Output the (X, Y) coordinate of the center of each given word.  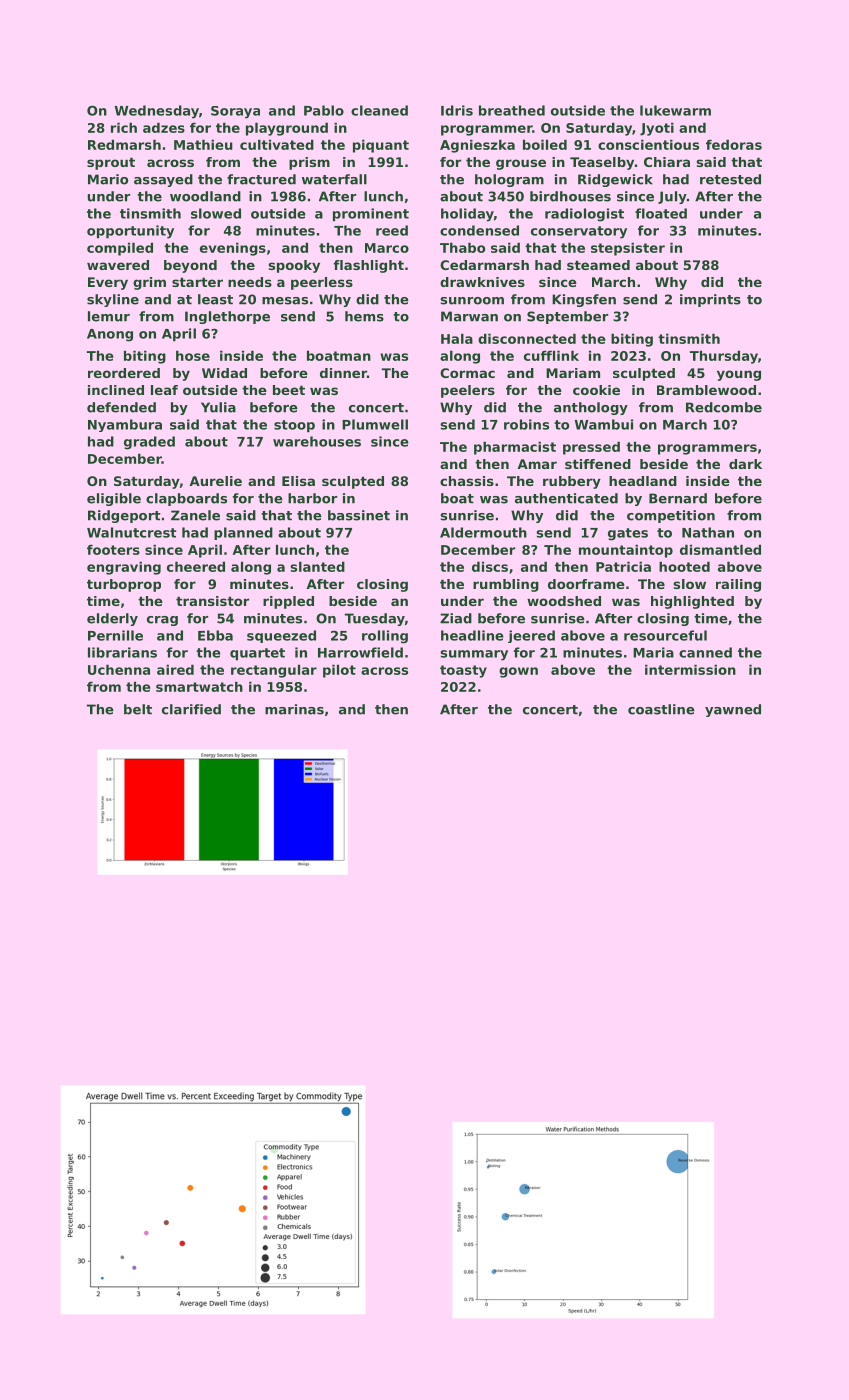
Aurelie (215, 481)
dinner (343, 373)
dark (745, 464)
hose (193, 355)
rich (124, 127)
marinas (294, 709)
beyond (190, 266)
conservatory (579, 232)
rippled (288, 602)
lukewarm (675, 110)
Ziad (456, 618)
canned (705, 652)
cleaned (379, 110)
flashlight (368, 266)
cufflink (551, 355)
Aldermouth (483, 532)
